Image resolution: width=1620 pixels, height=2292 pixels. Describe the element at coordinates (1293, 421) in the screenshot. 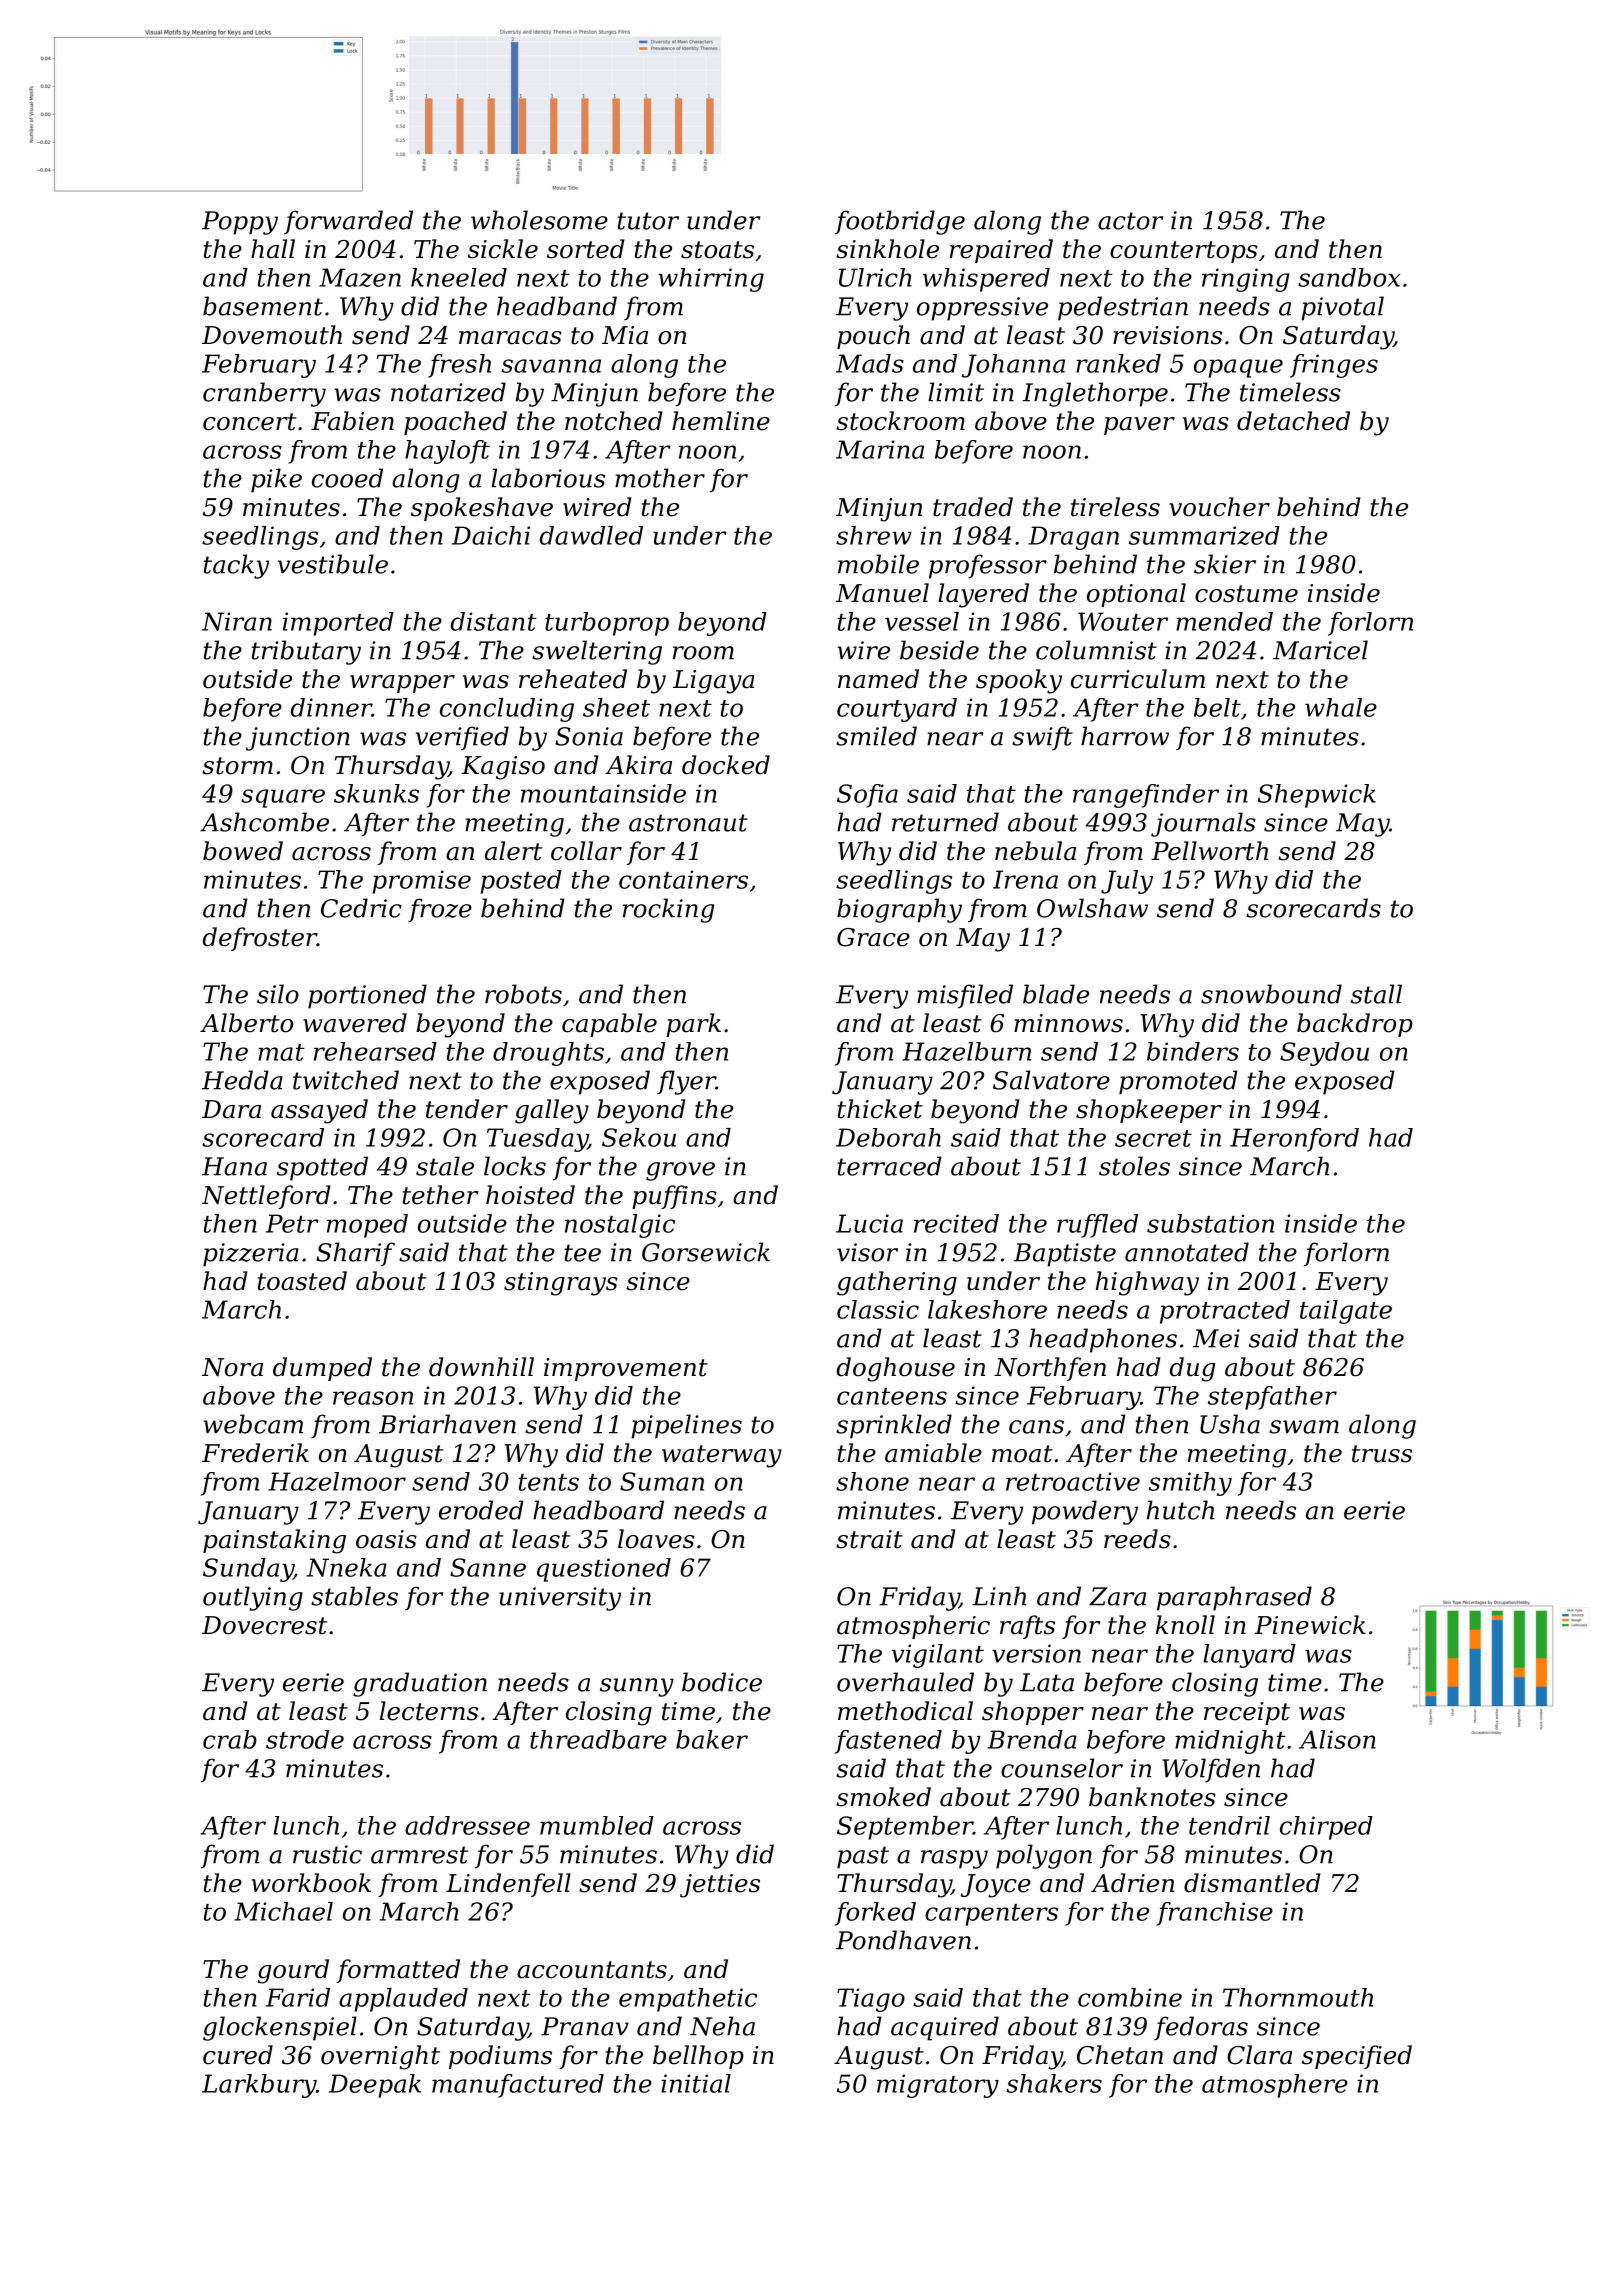

I see `detached` at that location.
